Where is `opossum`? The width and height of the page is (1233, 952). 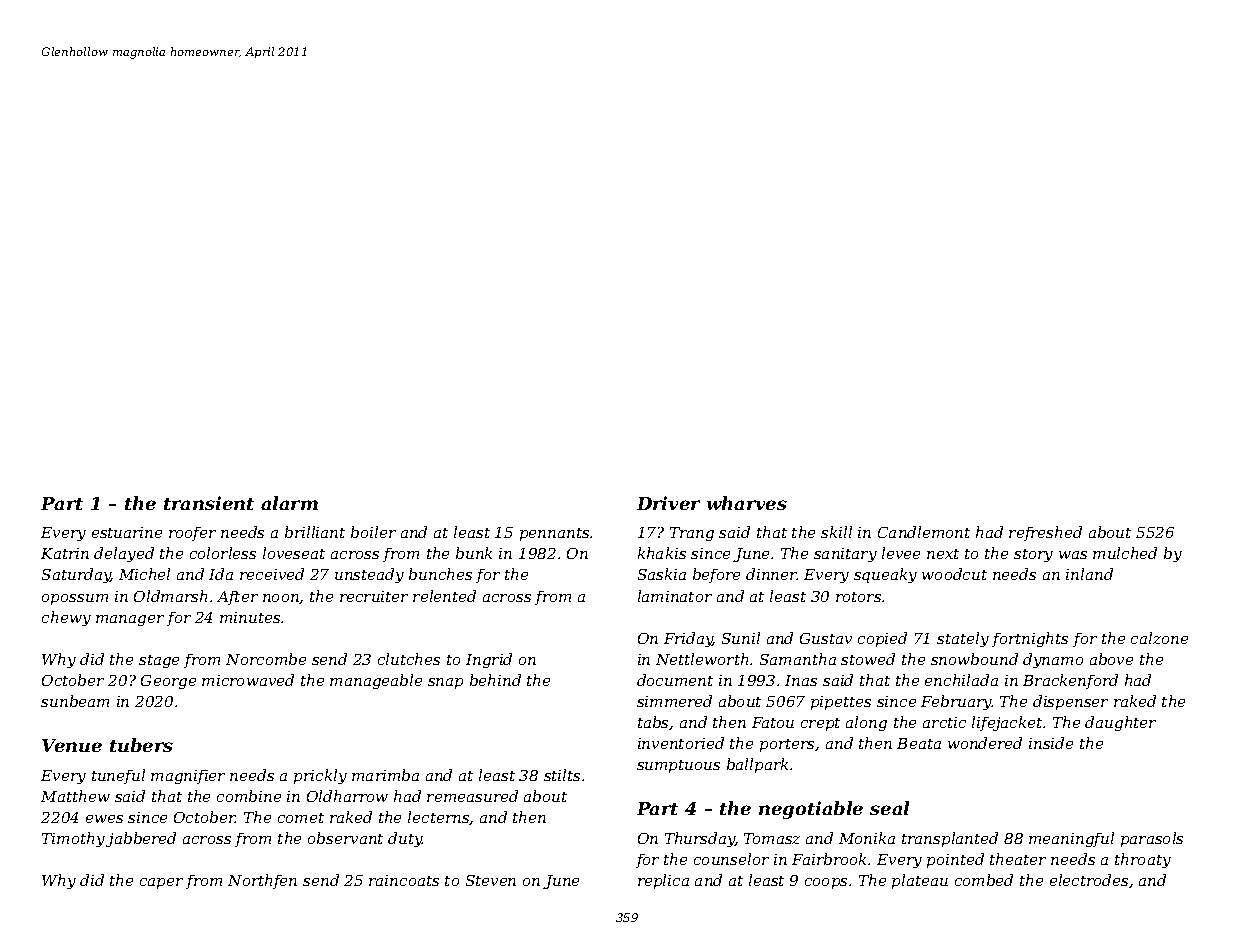
opossum is located at coordinates (75, 599).
